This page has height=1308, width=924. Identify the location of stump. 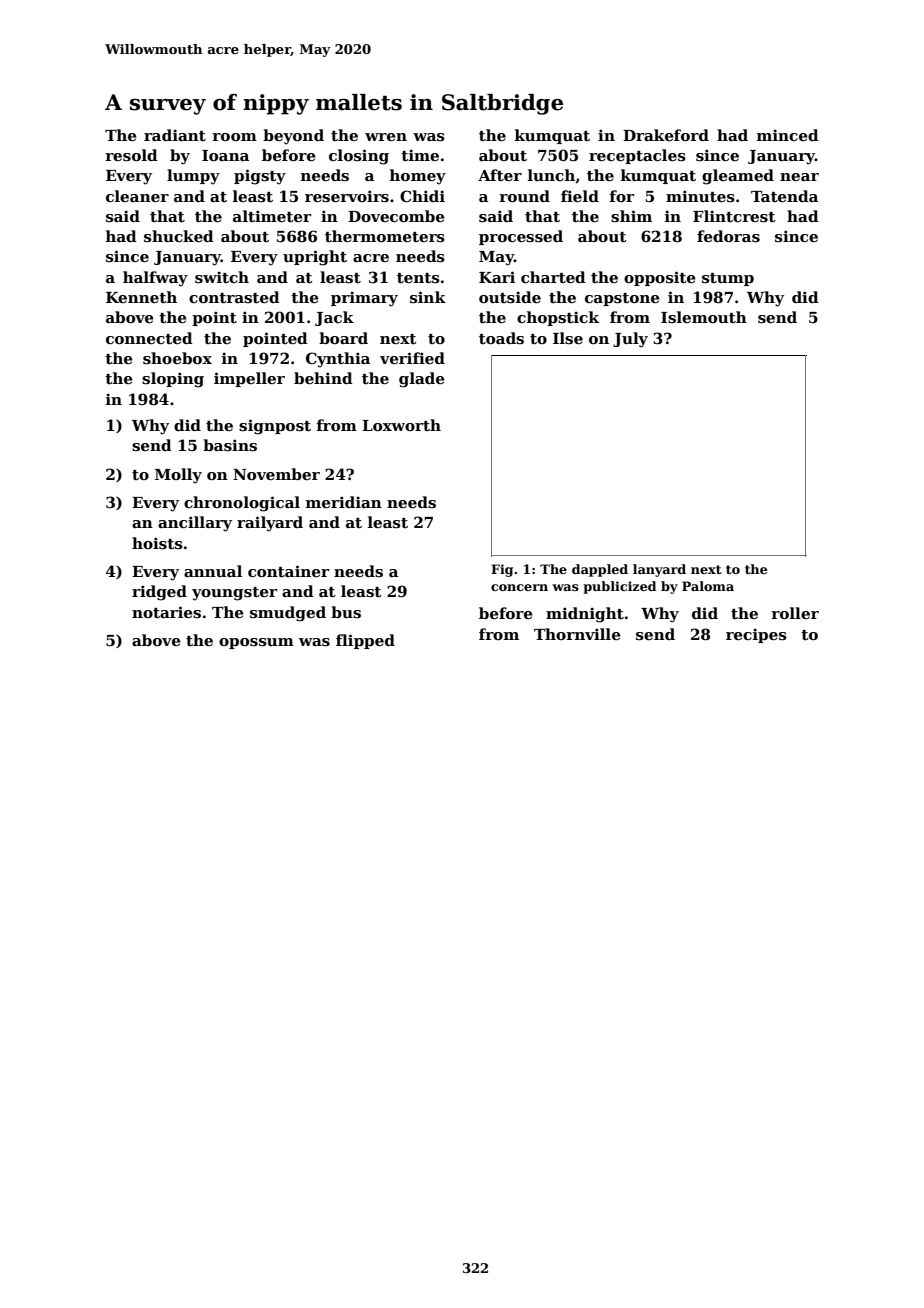
(728, 279).
